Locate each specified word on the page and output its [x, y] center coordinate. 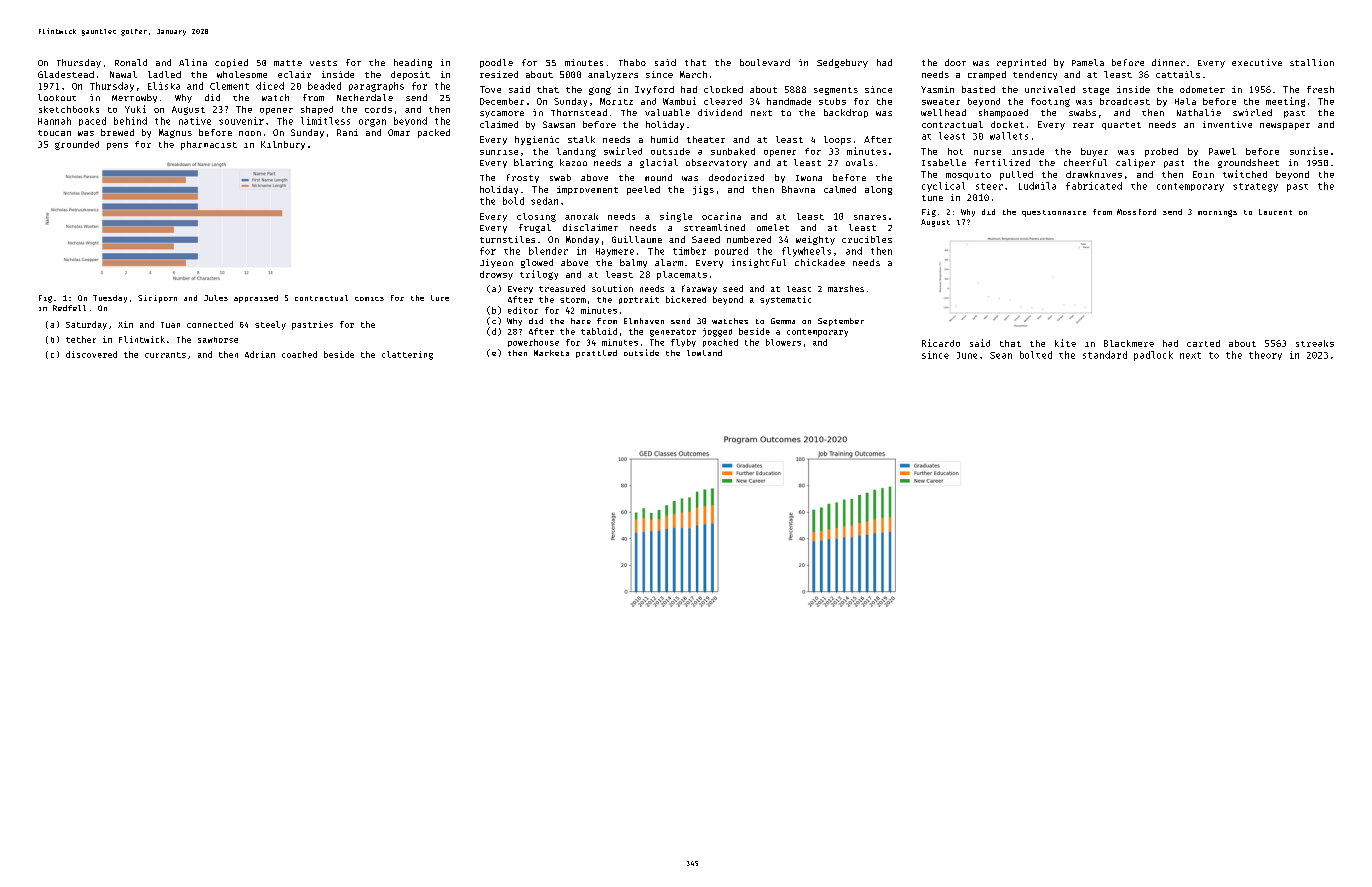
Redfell [69, 308]
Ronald [131, 62]
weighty [815, 240]
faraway [699, 289]
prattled [596, 354]
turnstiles [507, 239]
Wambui [679, 101]
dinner [1168, 62]
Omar [399, 132]
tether [81, 339]
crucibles [867, 239]
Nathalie [1199, 112]
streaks [1315, 343]
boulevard [765, 62]
